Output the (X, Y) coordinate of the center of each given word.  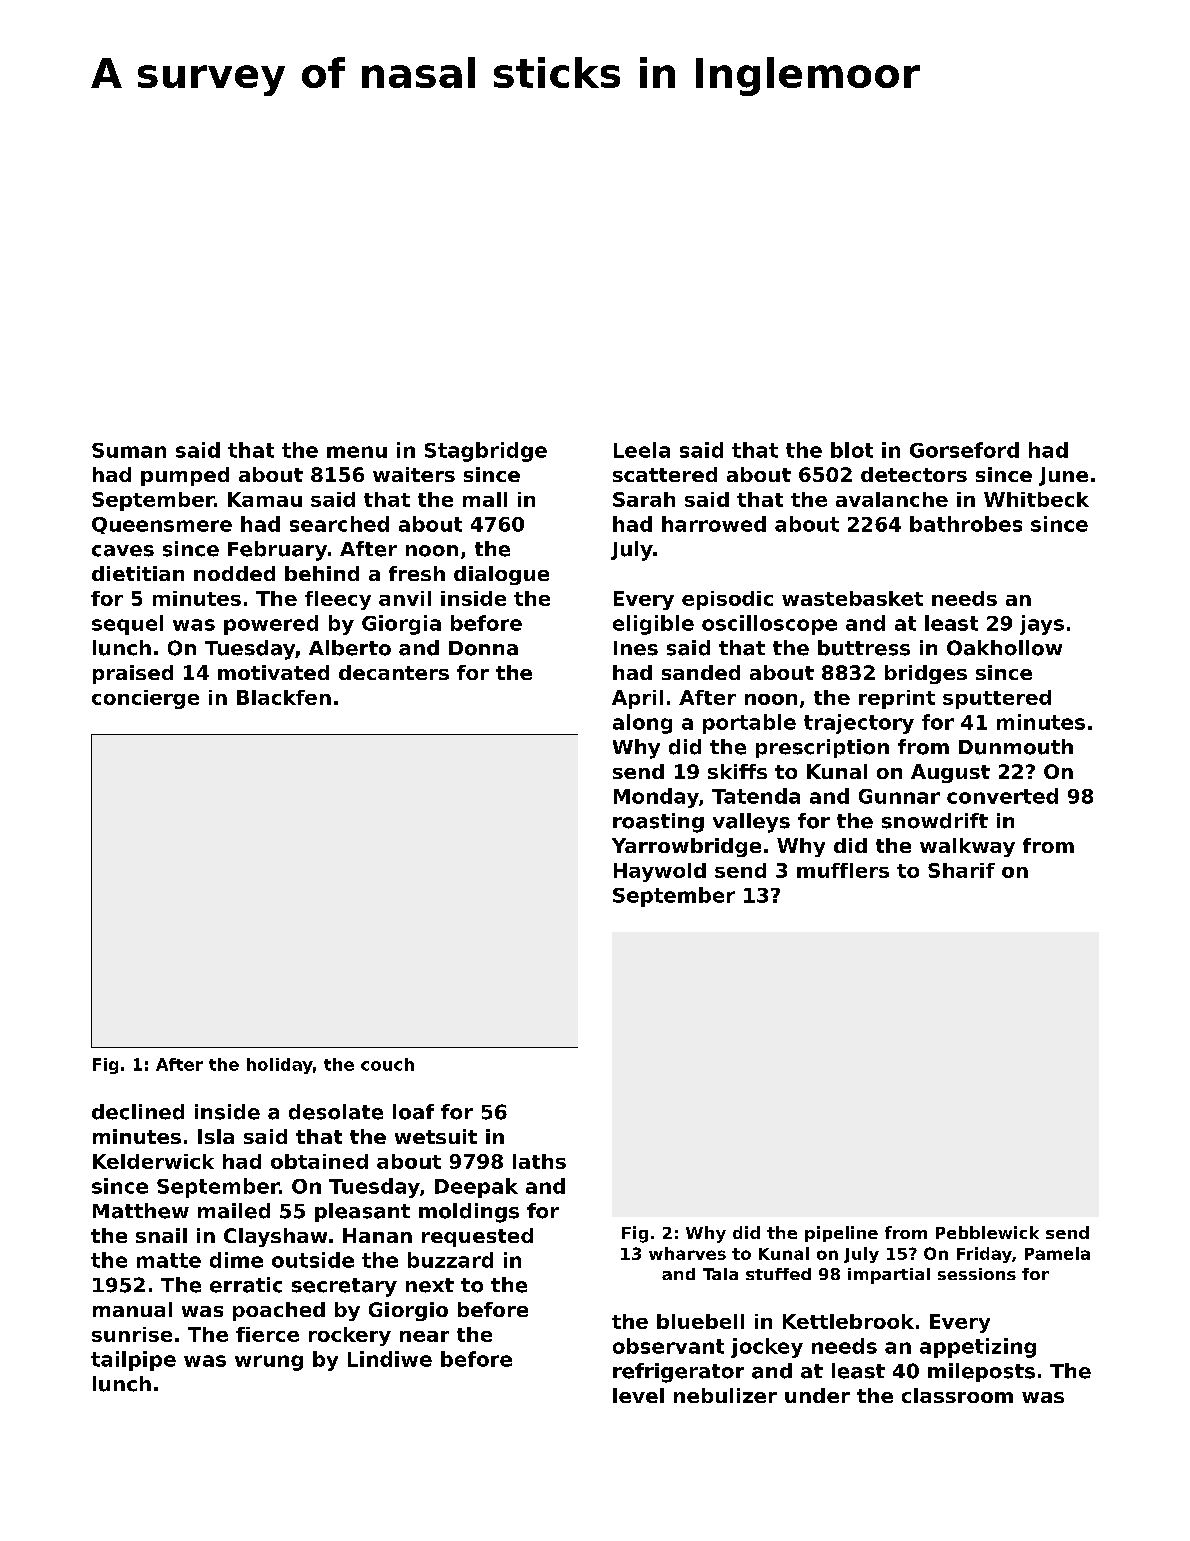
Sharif (961, 870)
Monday (656, 798)
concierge (145, 699)
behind (322, 573)
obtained (319, 1161)
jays (1042, 625)
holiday (280, 1066)
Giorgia (401, 625)
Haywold (660, 872)
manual (132, 1309)
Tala (720, 1274)
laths (539, 1161)
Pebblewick (987, 1232)
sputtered (997, 699)
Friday (984, 1255)
